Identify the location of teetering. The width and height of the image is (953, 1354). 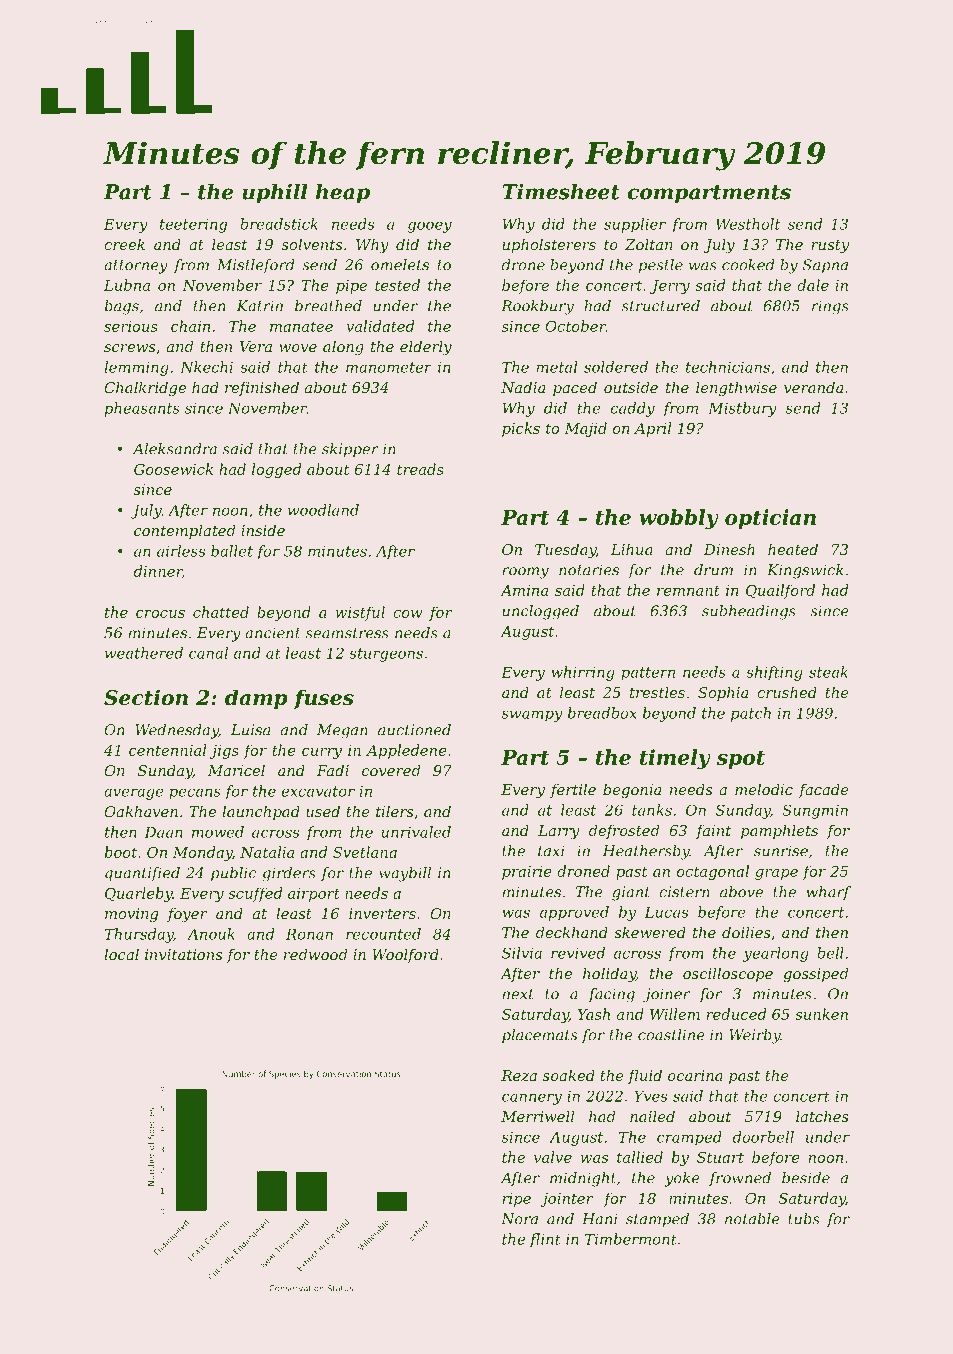
(193, 225).
